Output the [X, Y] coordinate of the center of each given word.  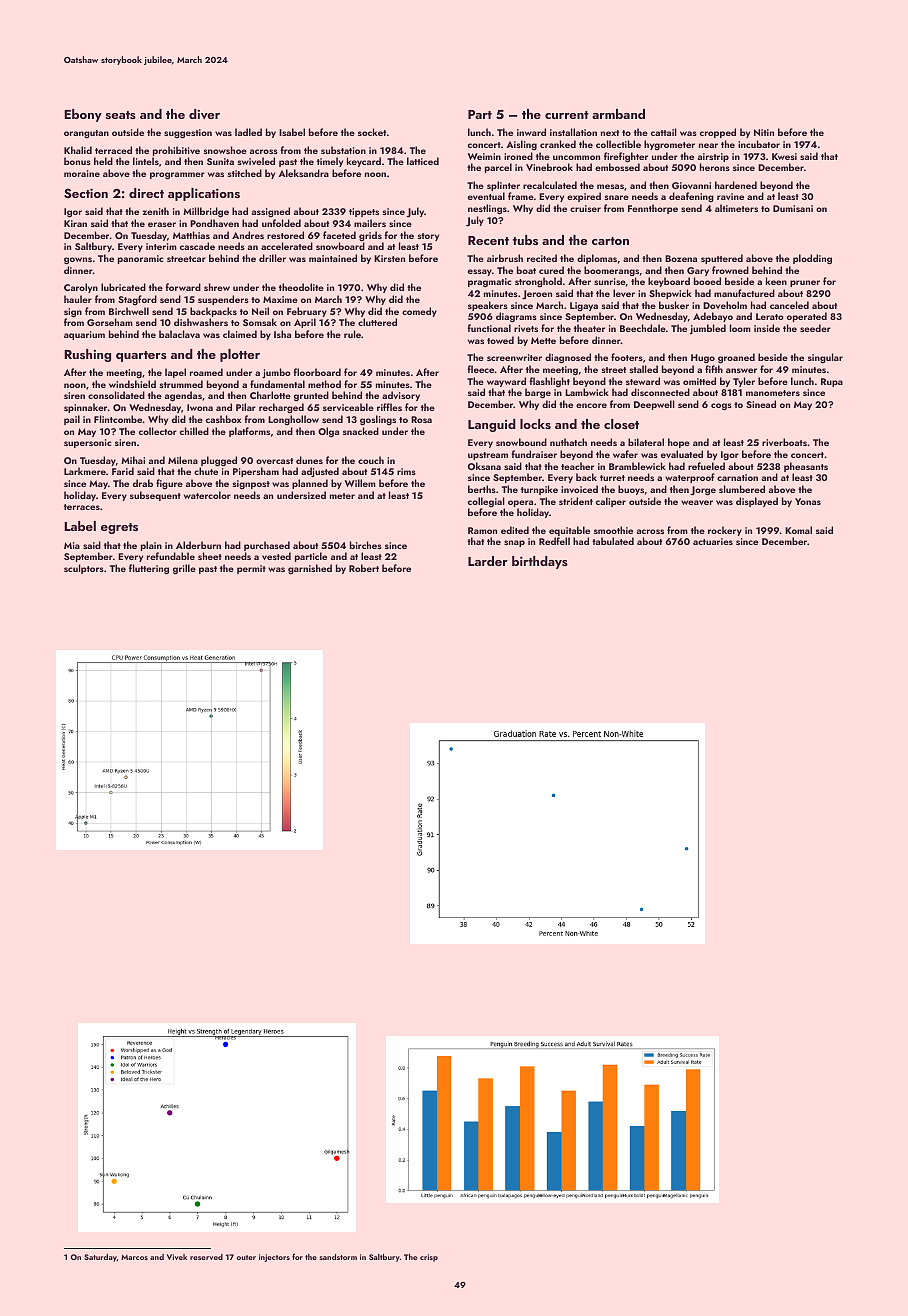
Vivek [177, 1257]
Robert [364, 568]
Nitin [764, 132]
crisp [429, 1258]
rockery [725, 531]
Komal [798, 530]
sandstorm [338, 1257]
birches [366, 545]
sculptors [84, 569]
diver [204, 114]
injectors [274, 1258]
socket [372, 132]
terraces [82, 507]
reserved [206, 1257]
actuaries [713, 541]
